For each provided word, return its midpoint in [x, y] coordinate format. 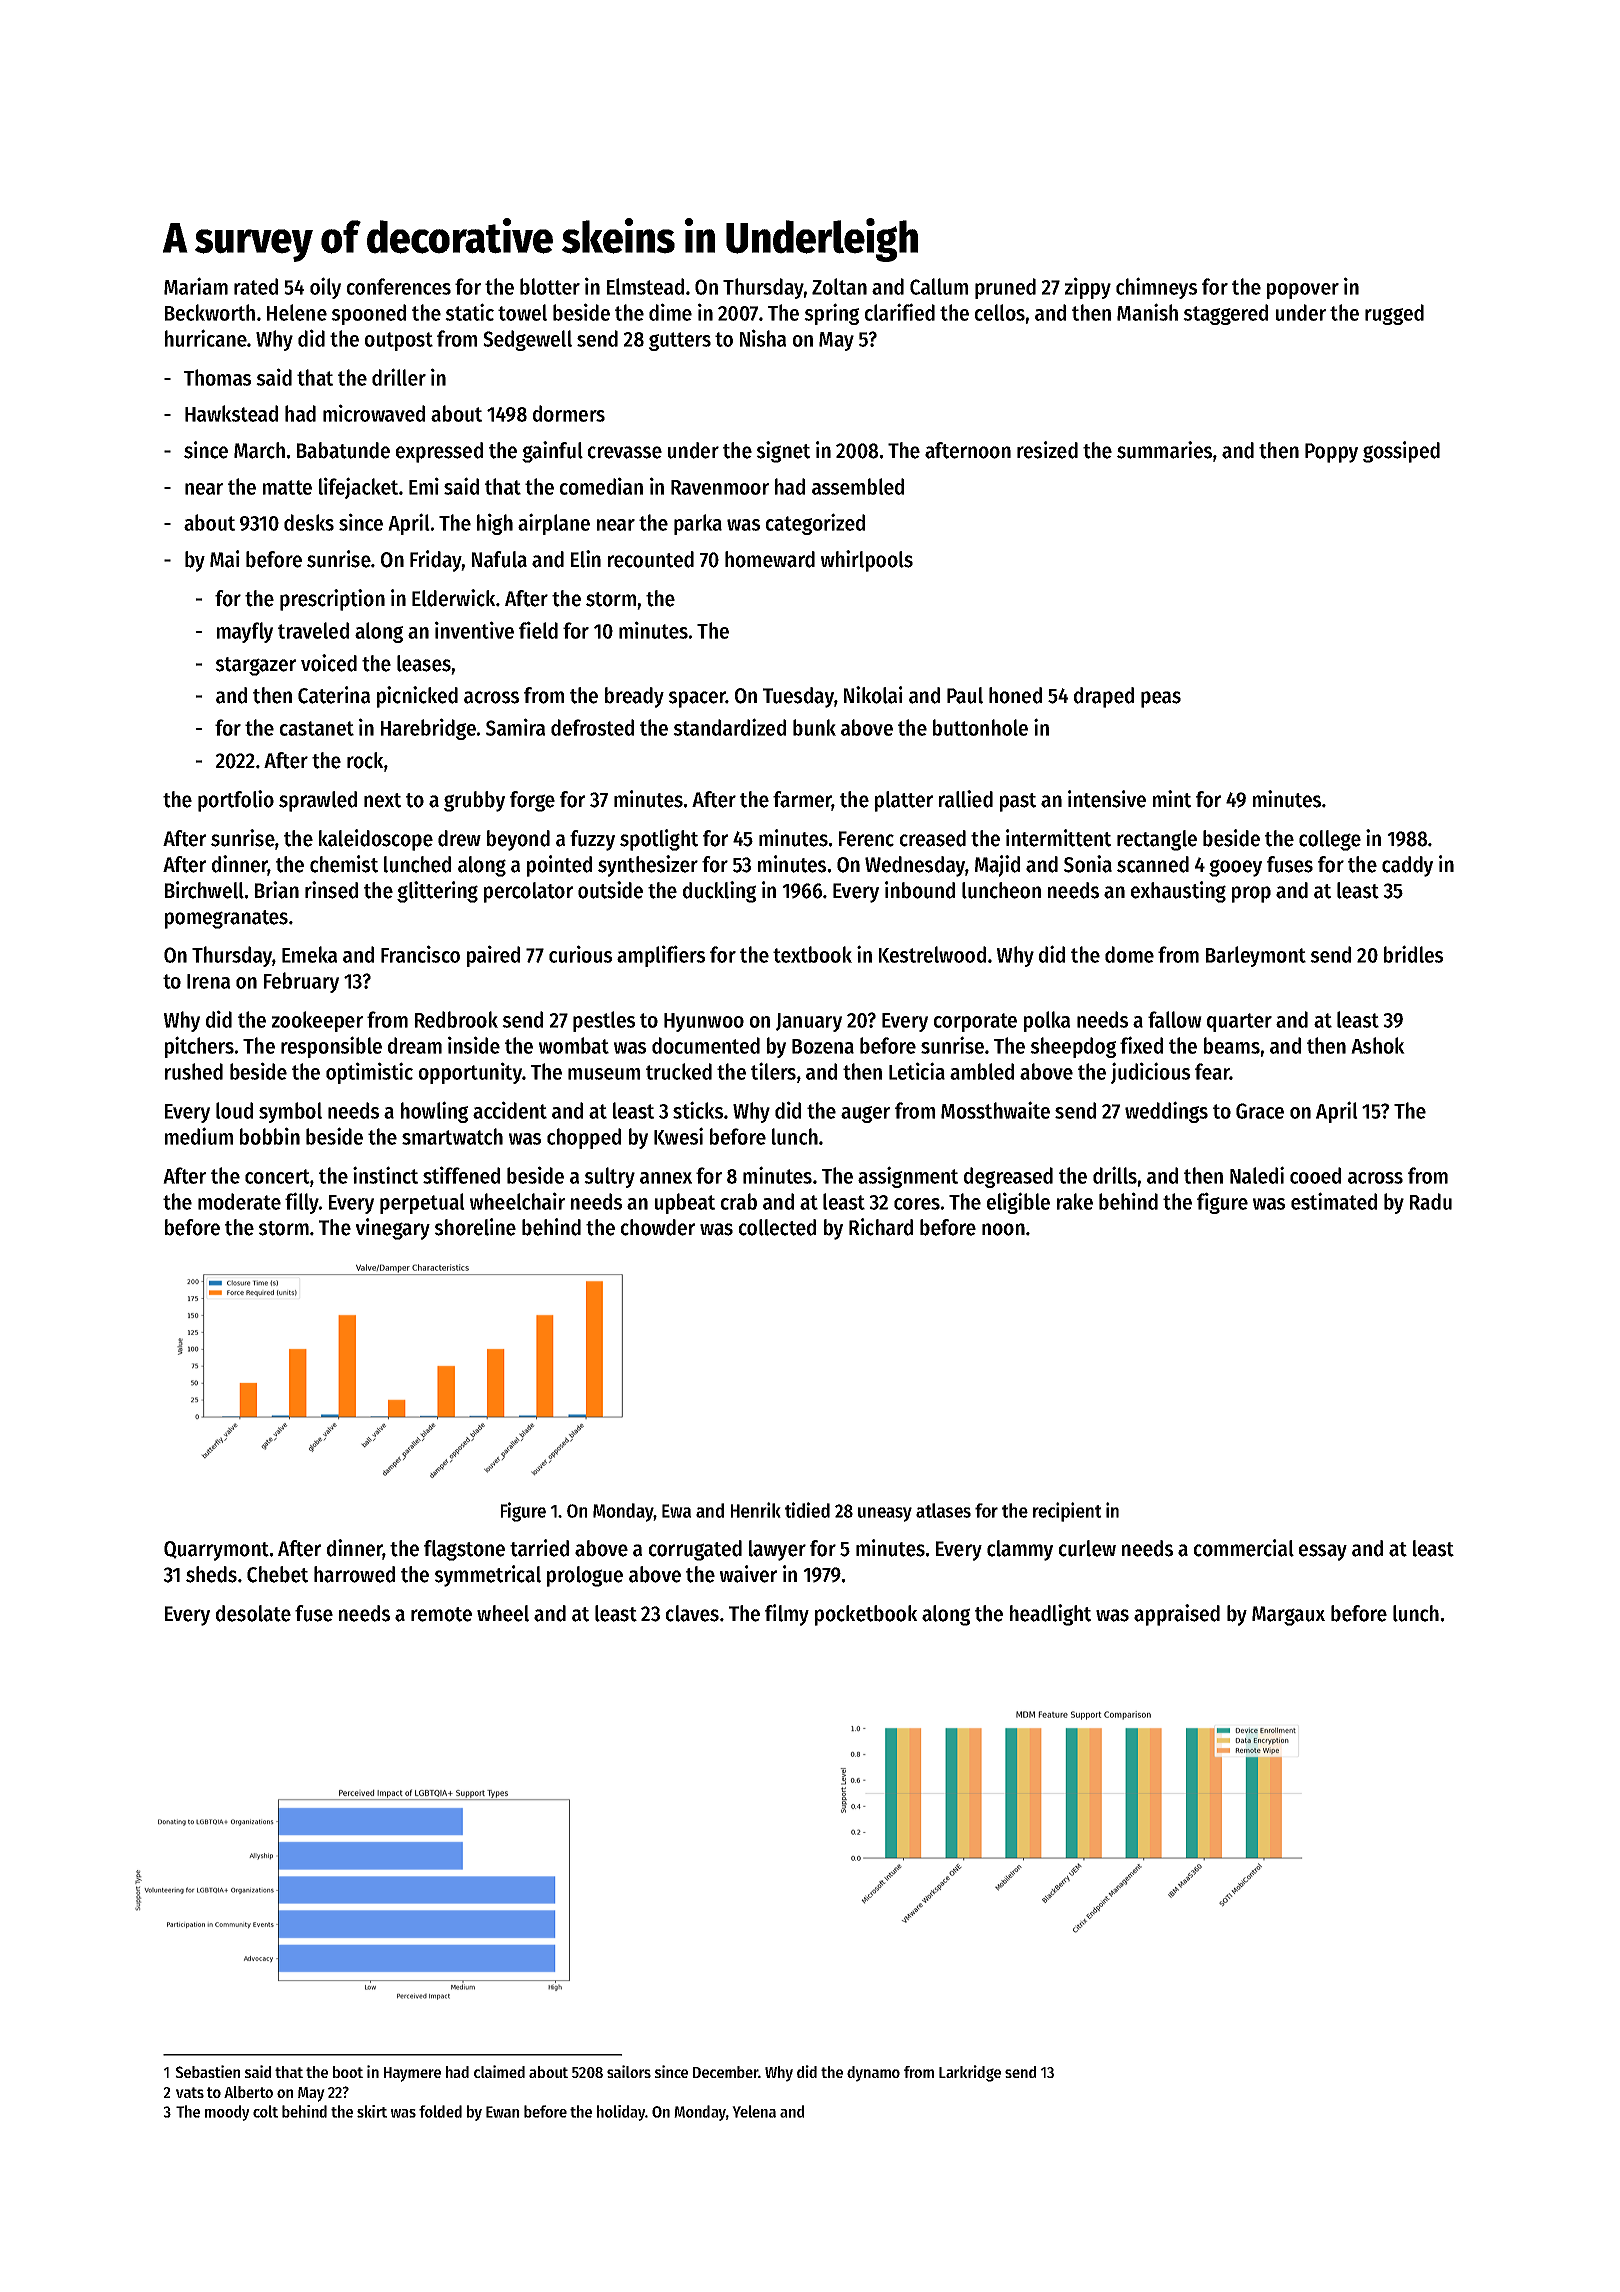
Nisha [763, 338]
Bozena [823, 1046]
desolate [253, 1613]
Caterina [334, 695]
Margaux [1288, 1616]
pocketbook [866, 1615]
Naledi [1257, 1175]
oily [325, 288]
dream [415, 1045]
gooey [1235, 868]
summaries [1164, 450]
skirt [372, 2111]
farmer [802, 800]
